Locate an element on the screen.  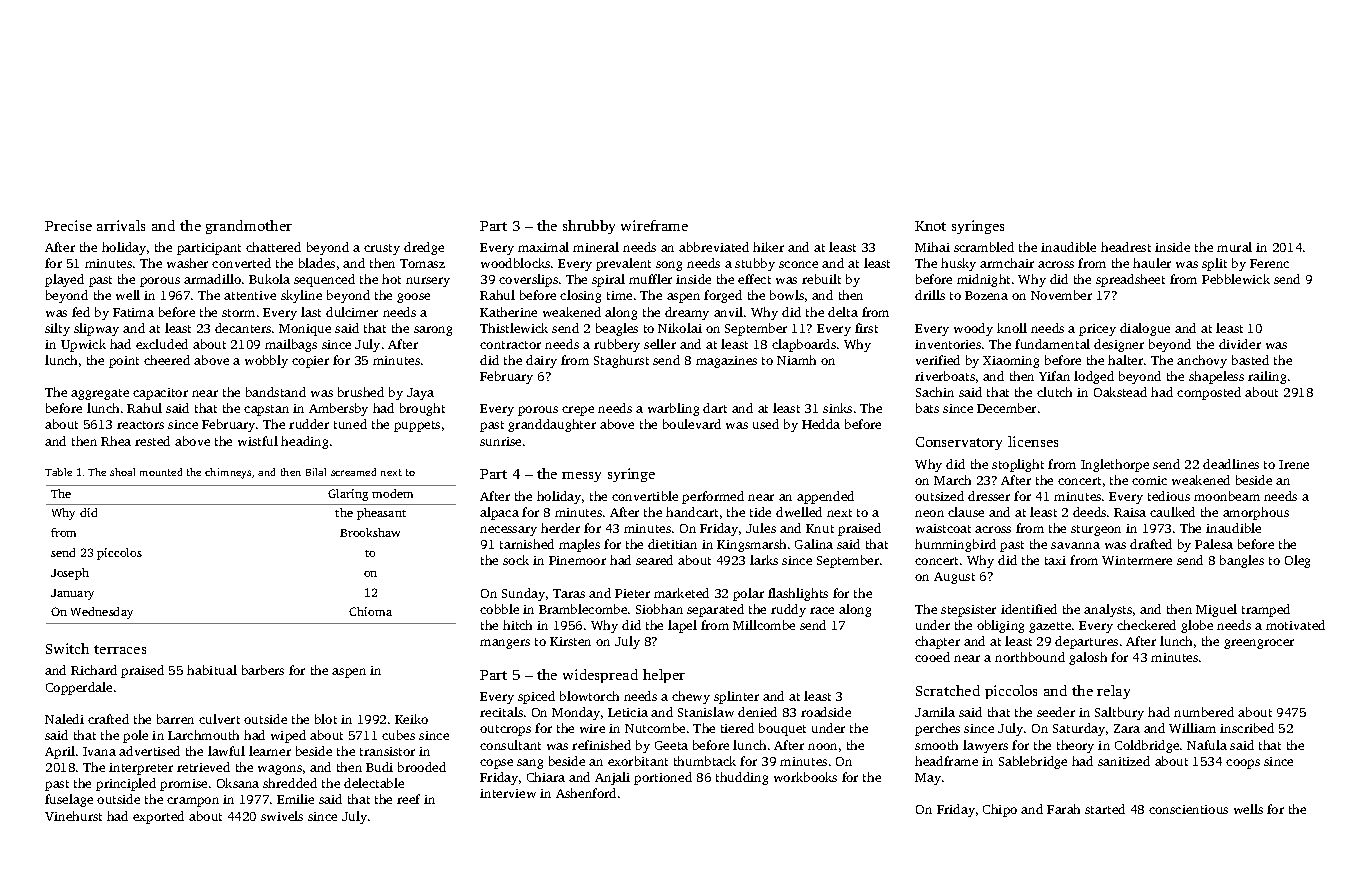
galosh is located at coordinates (1088, 658).
